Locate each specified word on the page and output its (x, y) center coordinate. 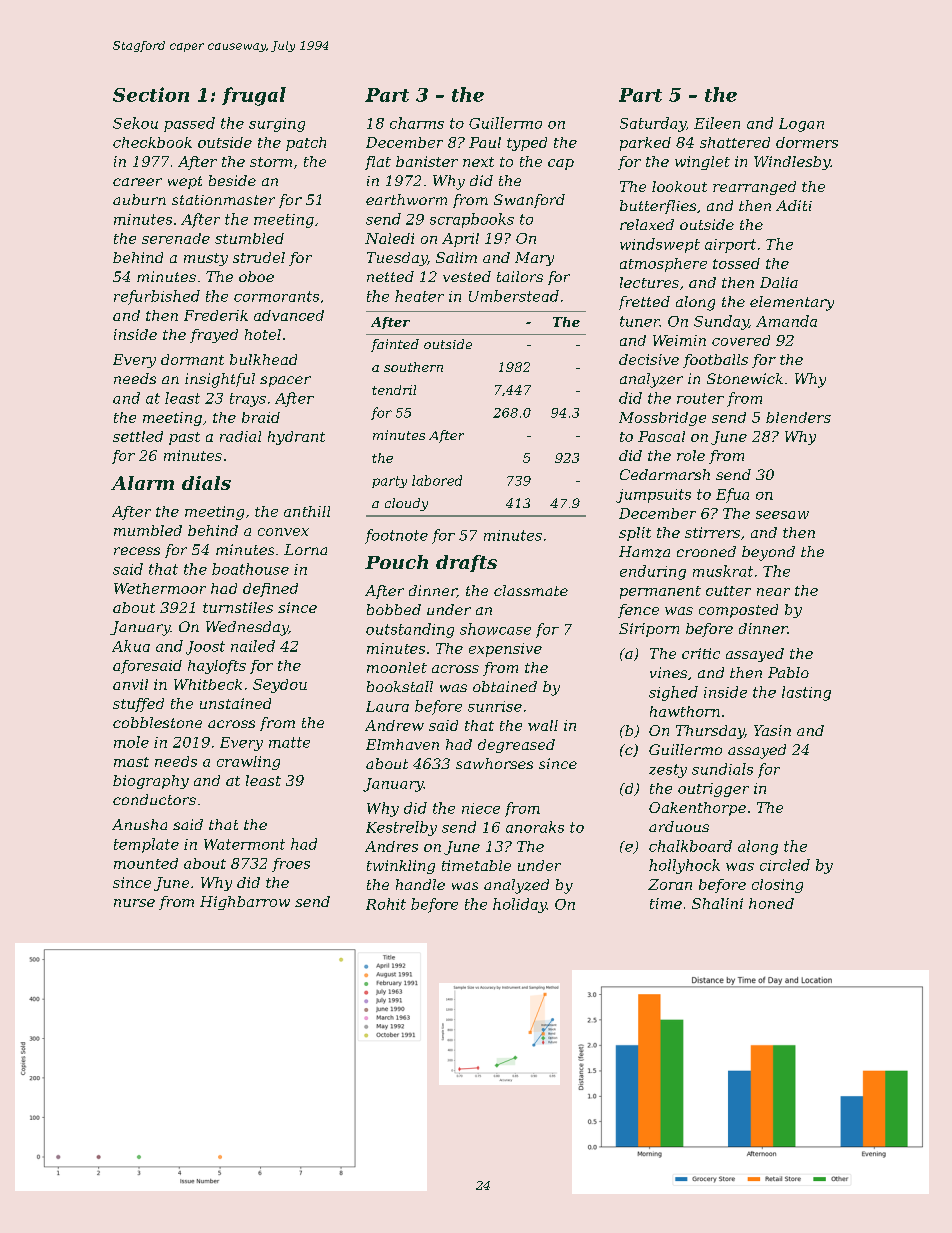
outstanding (410, 630)
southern (413, 367)
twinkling (401, 867)
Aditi (794, 205)
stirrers (712, 532)
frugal (254, 96)
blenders (798, 417)
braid (261, 417)
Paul (485, 142)
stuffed (138, 705)
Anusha (139, 824)
